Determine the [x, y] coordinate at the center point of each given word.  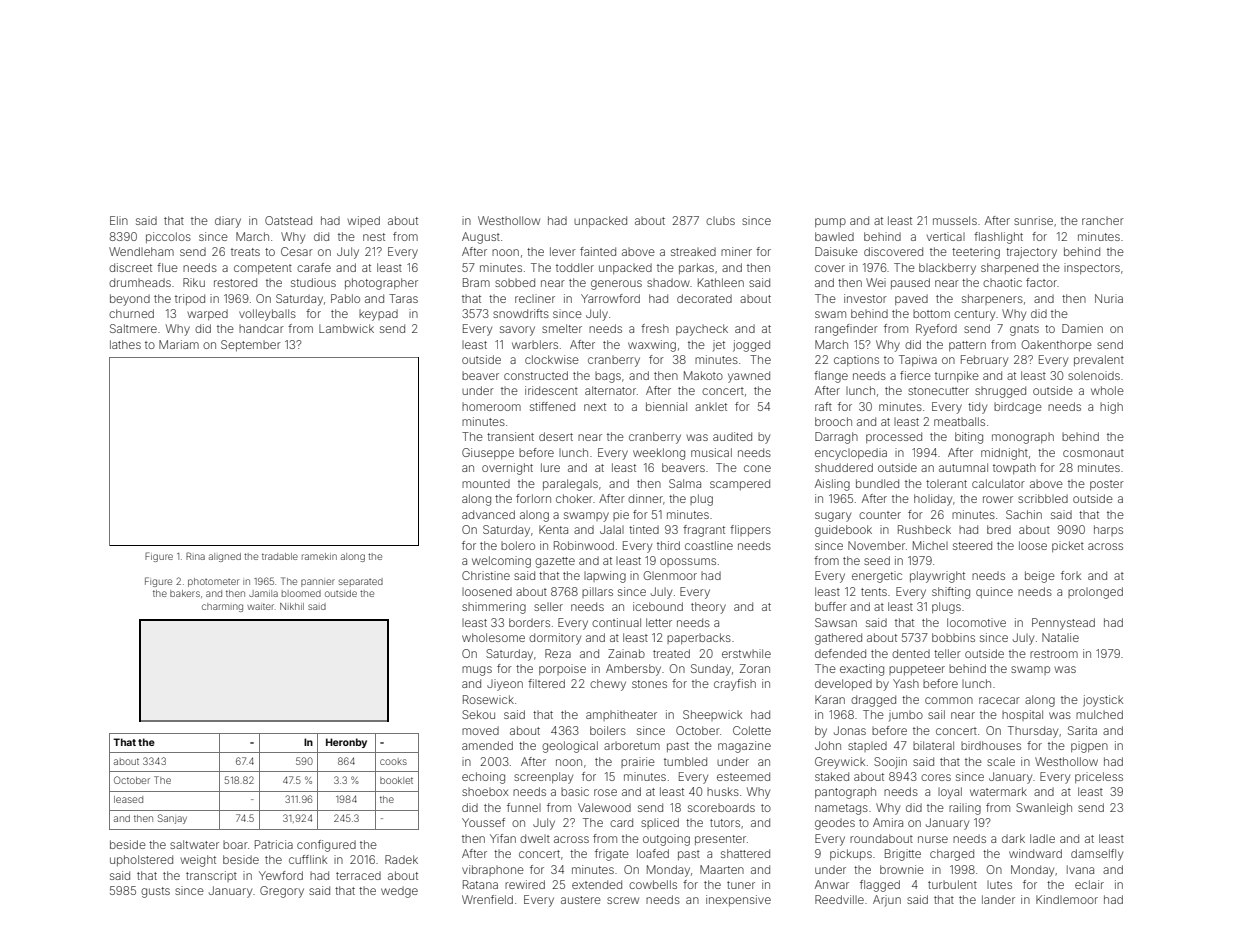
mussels [955, 220]
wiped [363, 221]
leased [128, 799]
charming [222, 607]
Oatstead [288, 220]
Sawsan [836, 622]
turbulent [952, 884]
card [621, 822]
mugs [477, 671]
